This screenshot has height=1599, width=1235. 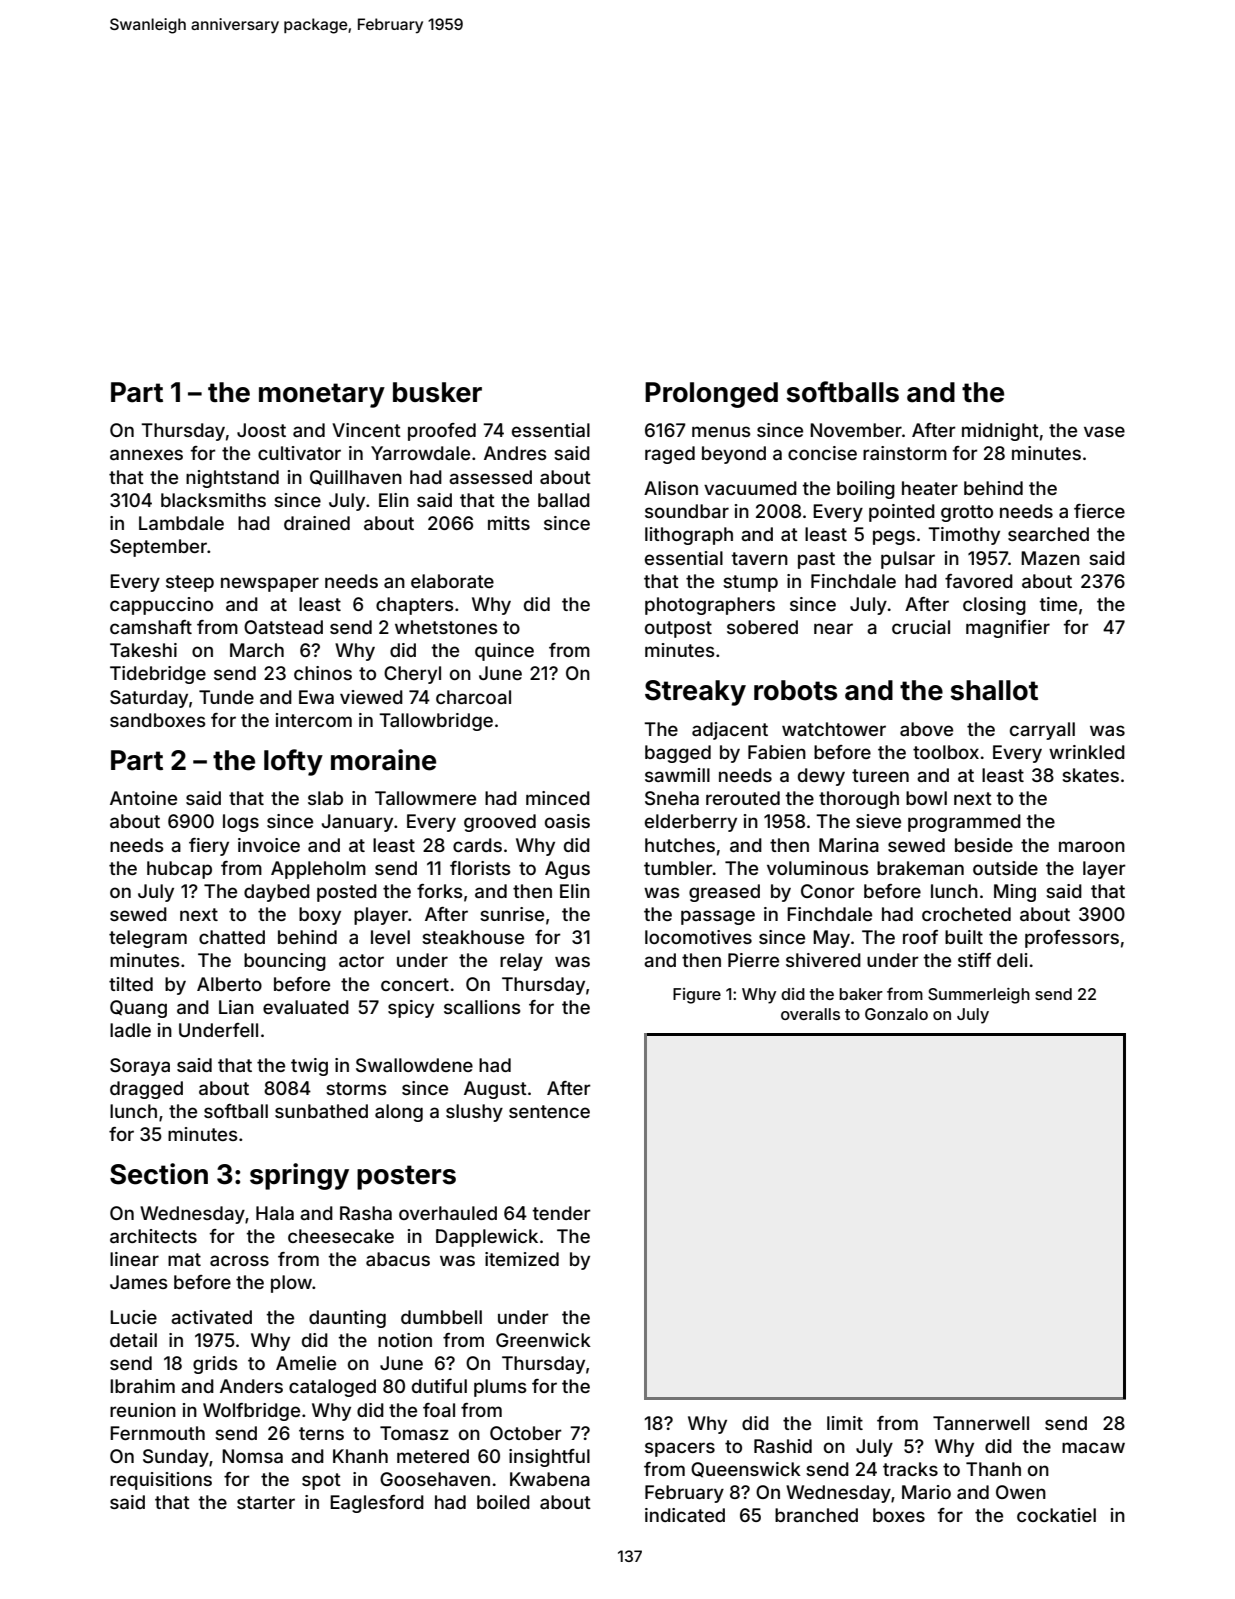 What do you see at coordinates (979, 996) in the screenshot?
I see `Summerleigh` at bounding box center [979, 996].
